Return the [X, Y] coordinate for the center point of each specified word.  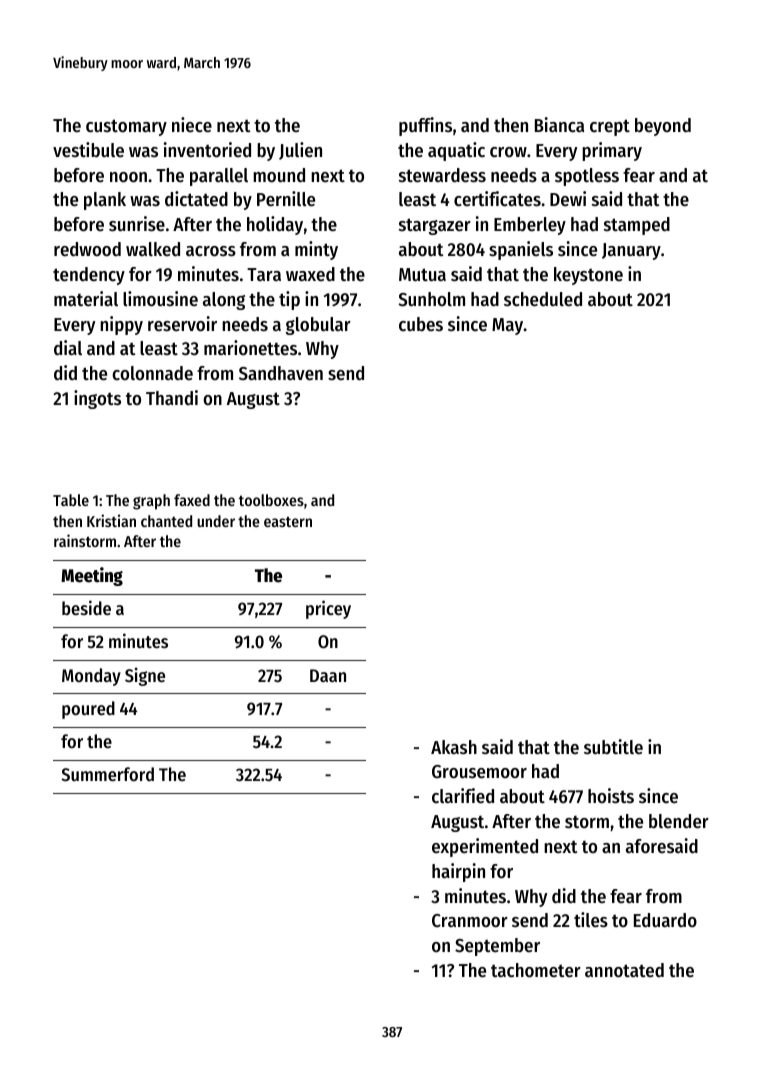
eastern [288, 521]
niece [192, 125]
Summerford [107, 774]
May [508, 326]
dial [68, 348]
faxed [192, 500]
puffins [425, 126]
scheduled [543, 299]
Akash [454, 747]
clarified [463, 796]
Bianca [559, 125]
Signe [145, 676]
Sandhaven [281, 373]
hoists [611, 796]
